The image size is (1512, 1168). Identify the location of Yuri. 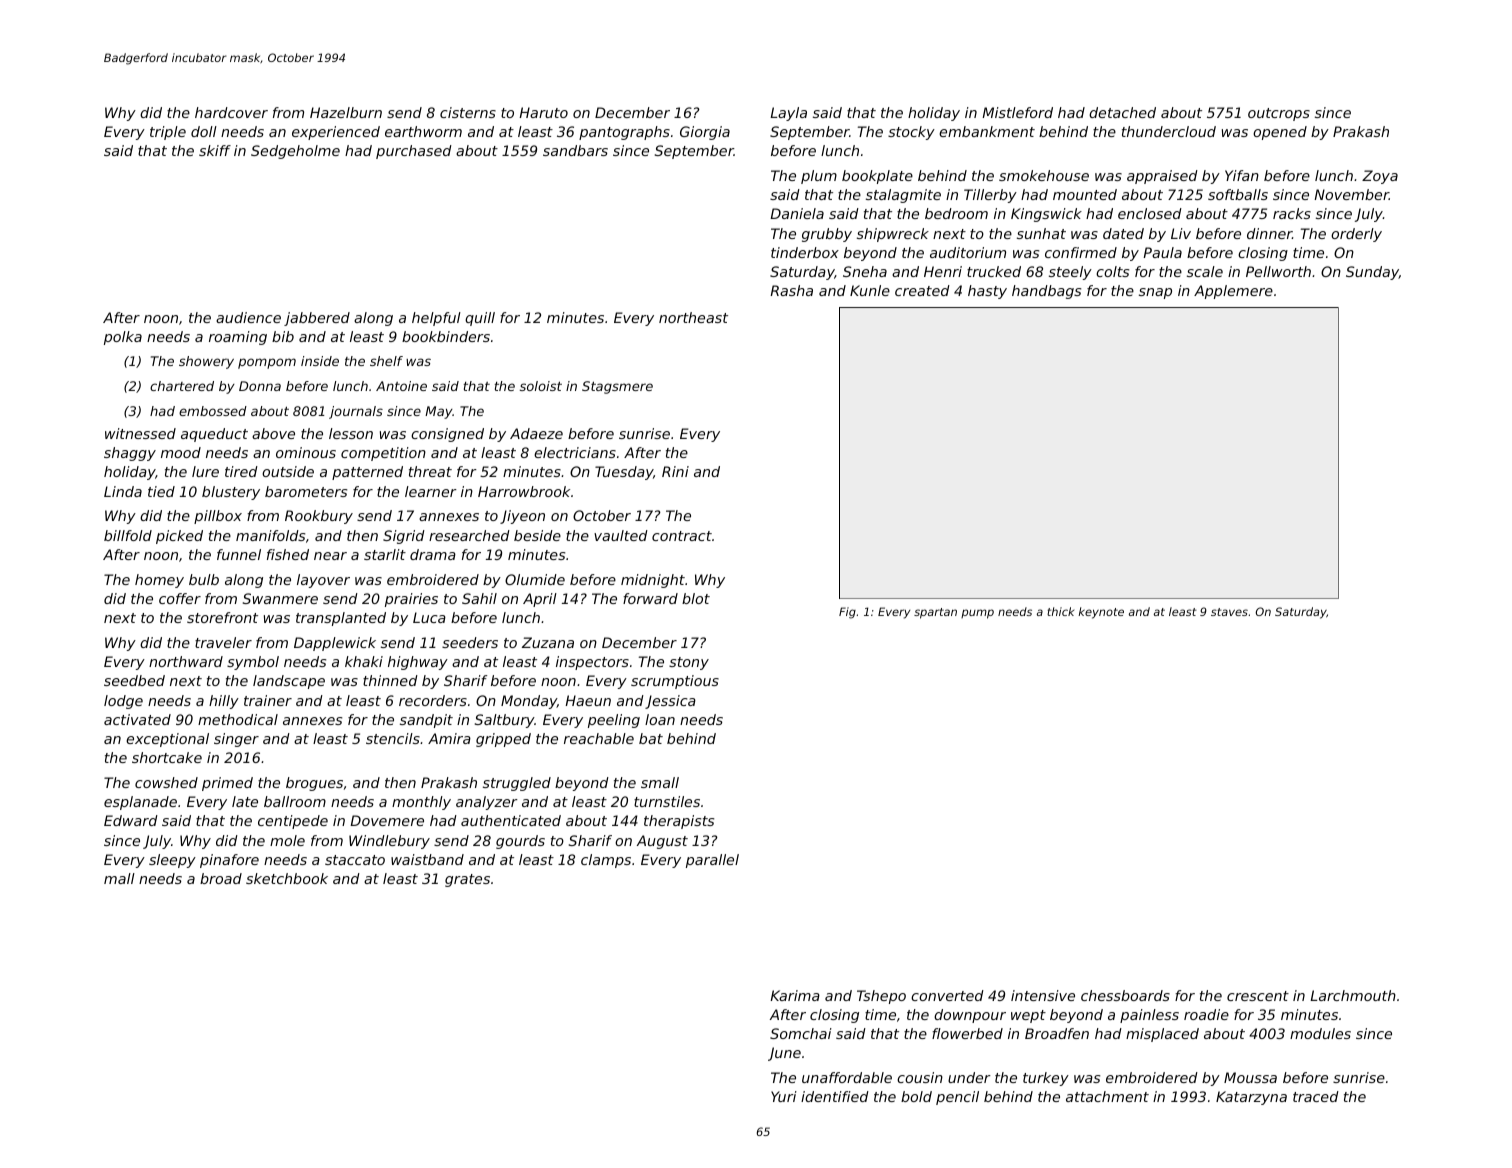
(784, 1096).
